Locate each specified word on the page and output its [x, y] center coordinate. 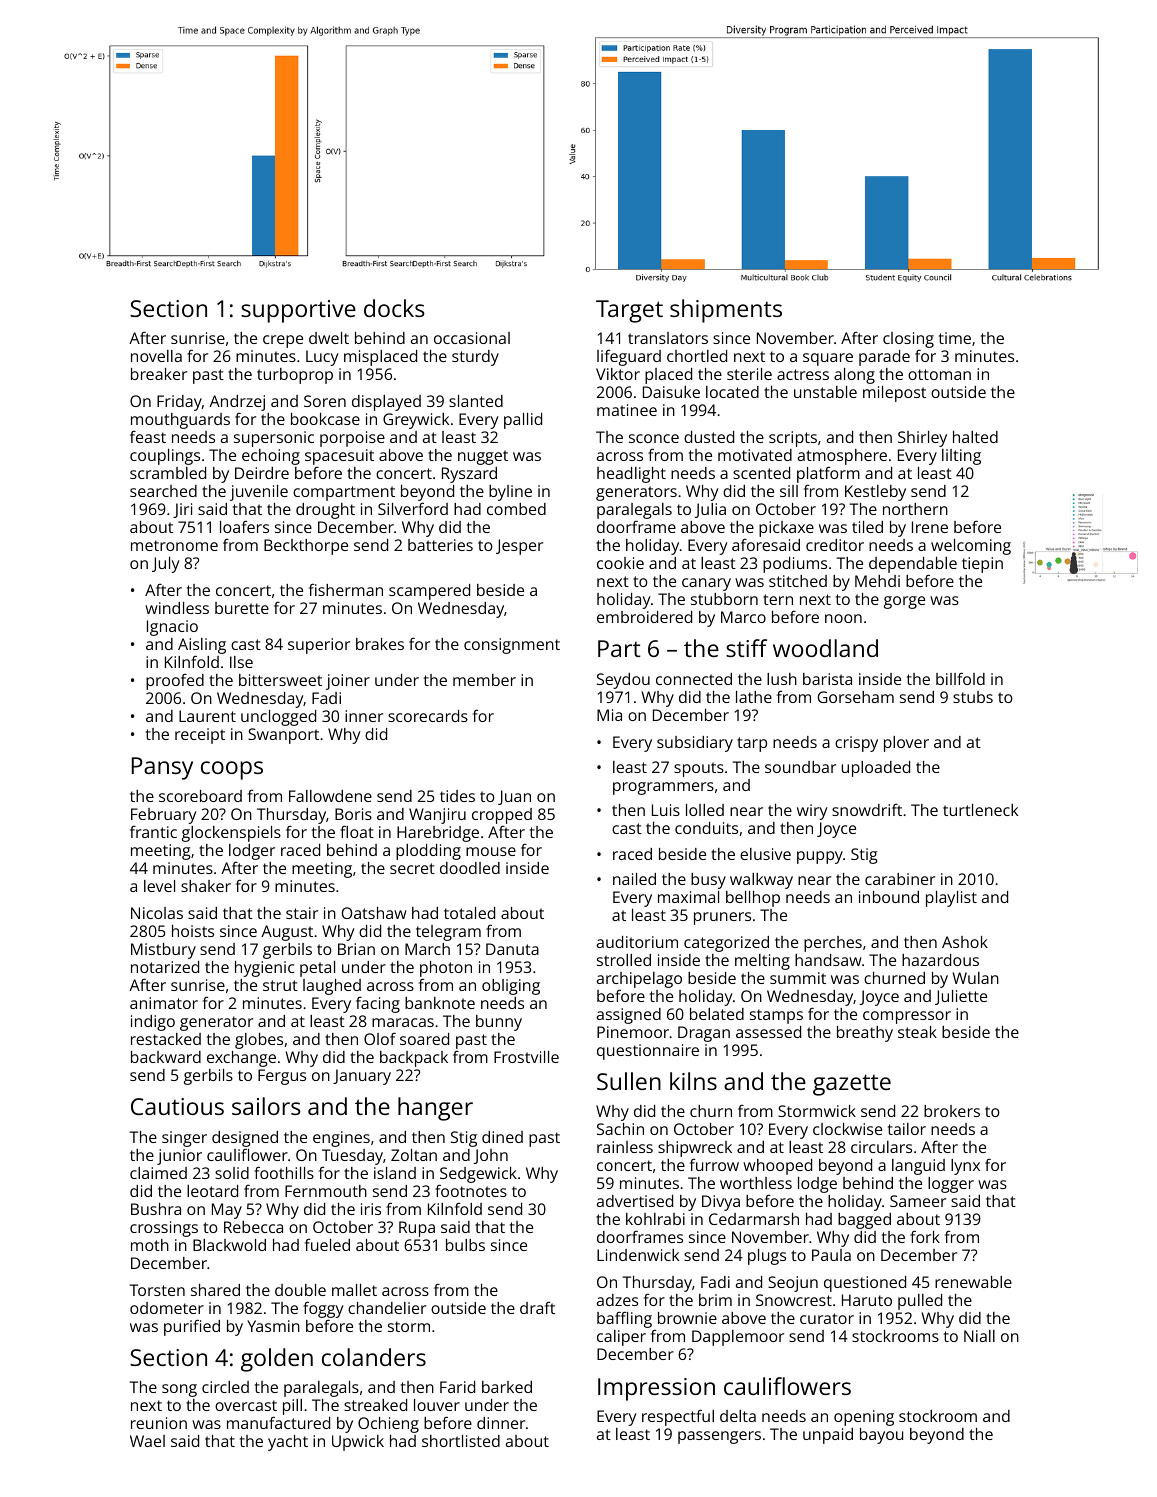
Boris [353, 814]
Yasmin [273, 1326]
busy [708, 881]
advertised [635, 1201]
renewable [973, 1282]
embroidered [644, 617]
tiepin [982, 565]
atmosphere [842, 457]
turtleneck [980, 810]
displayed [386, 403]
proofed [175, 682]
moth [150, 1245]
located [732, 392]
